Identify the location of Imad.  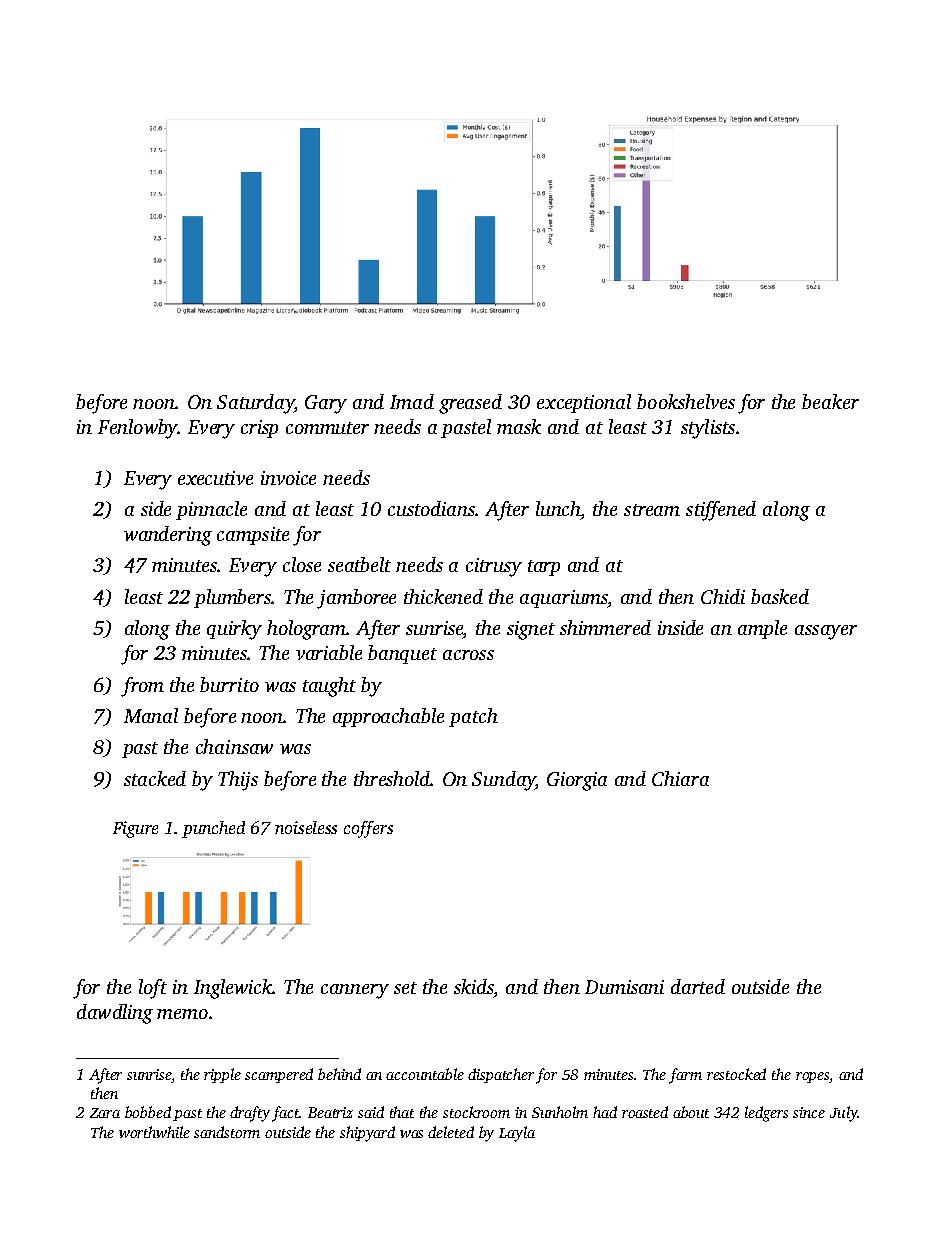
(412, 401).
